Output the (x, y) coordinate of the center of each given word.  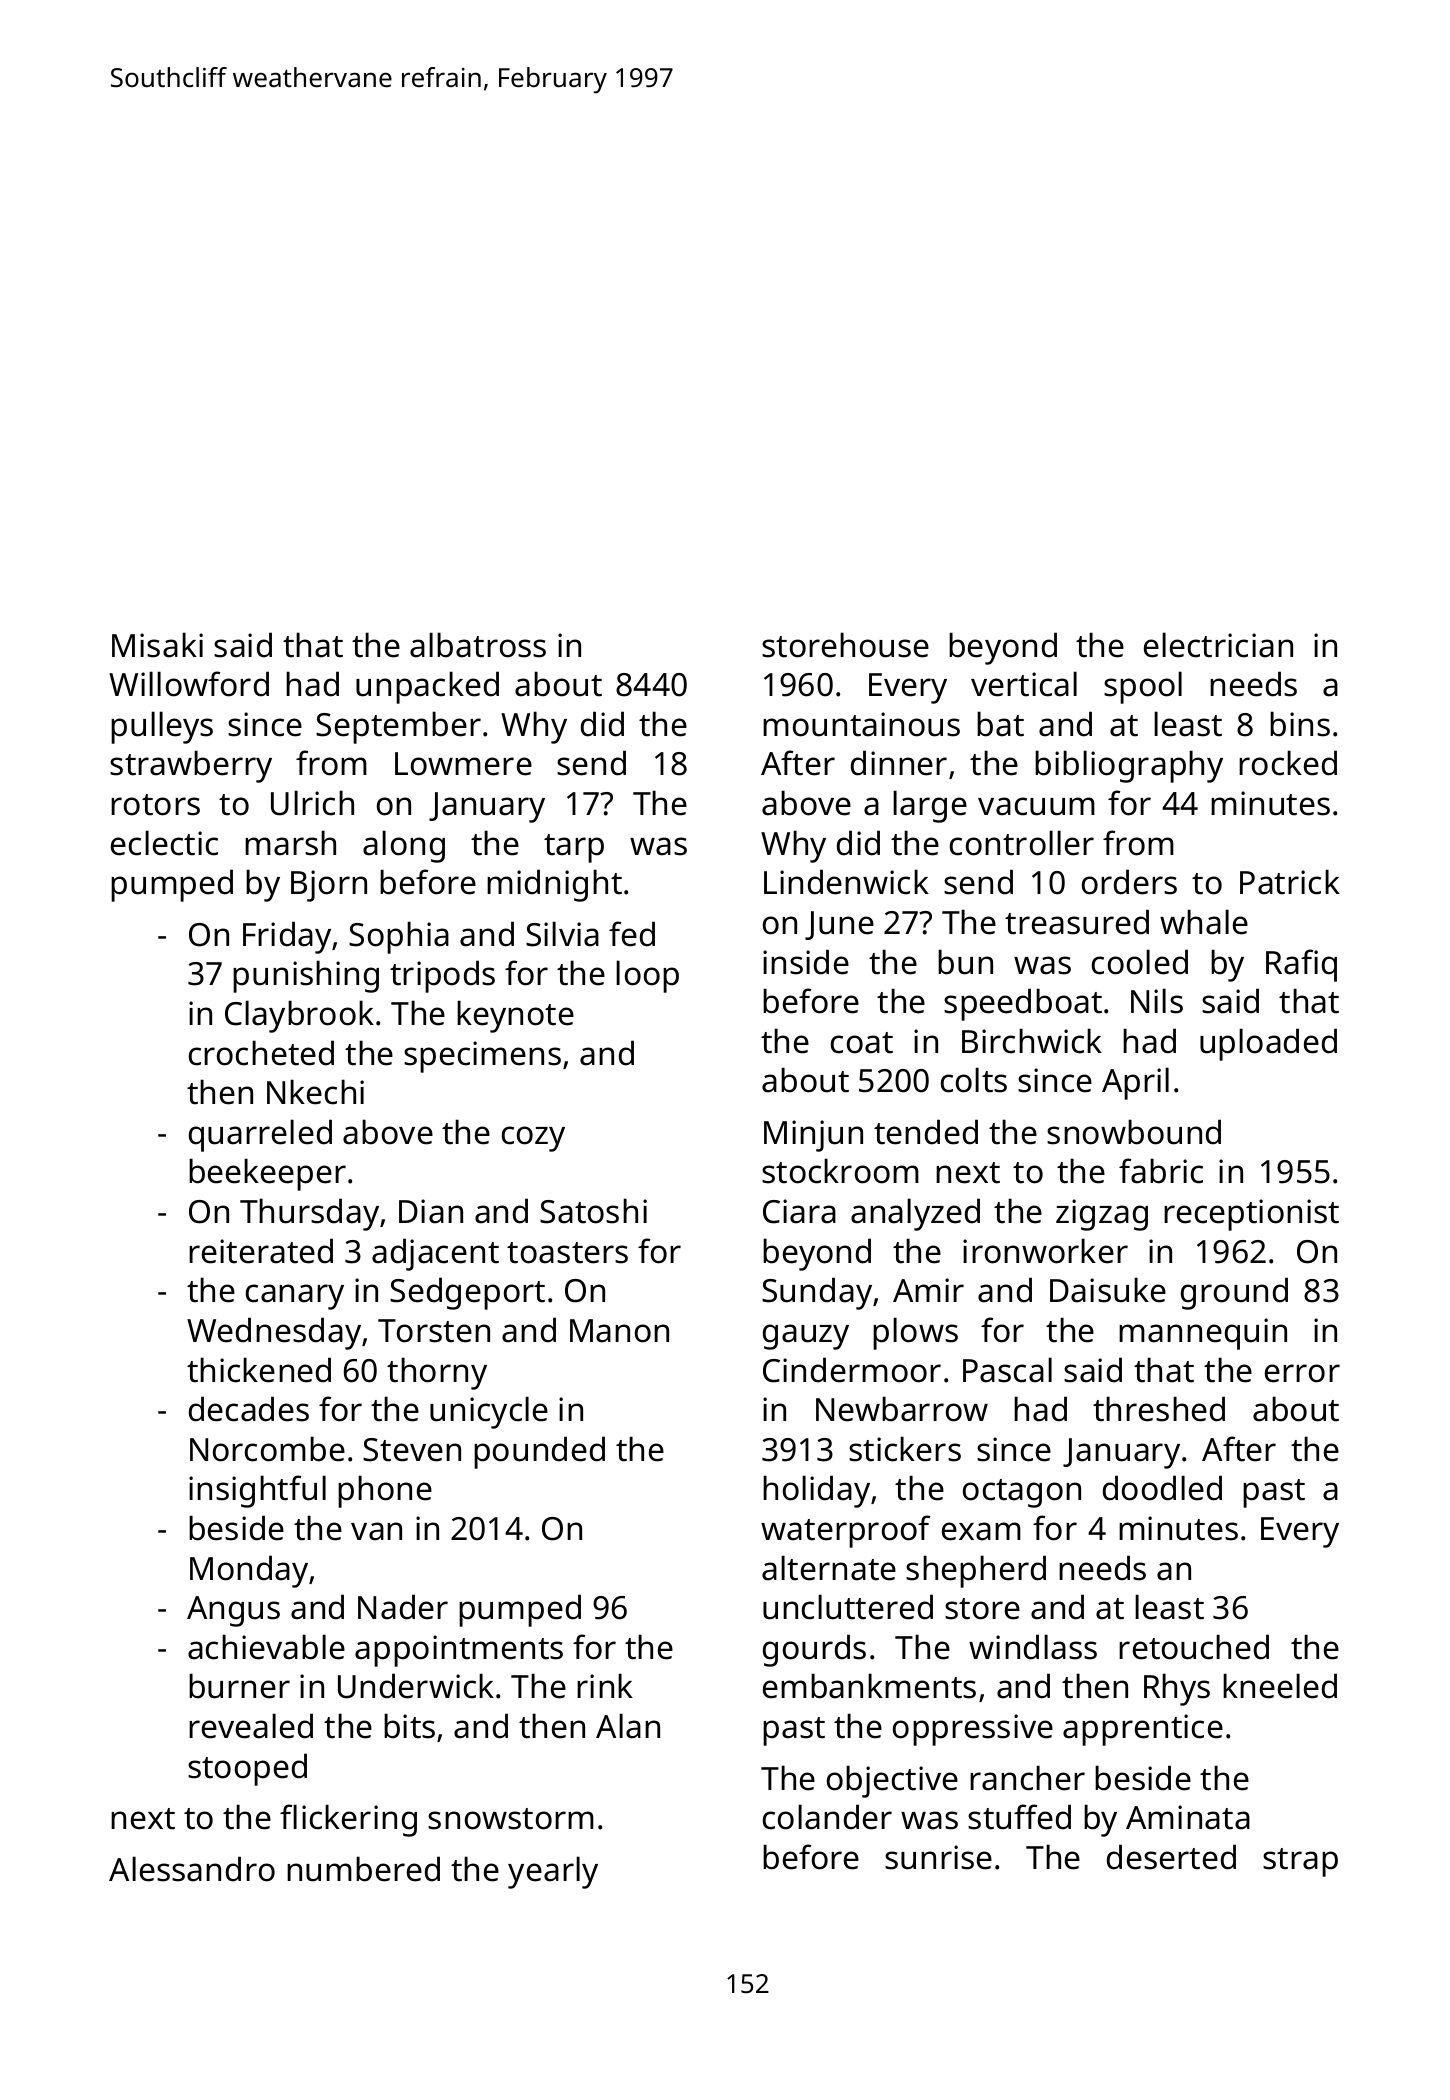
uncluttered (848, 1607)
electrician (1218, 645)
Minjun (813, 1136)
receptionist (1251, 1215)
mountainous (861, 724)
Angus (233, 1611)
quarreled (260, 1135)
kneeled (1280, 1686)
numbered (363, 1869)
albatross (478, 645)
